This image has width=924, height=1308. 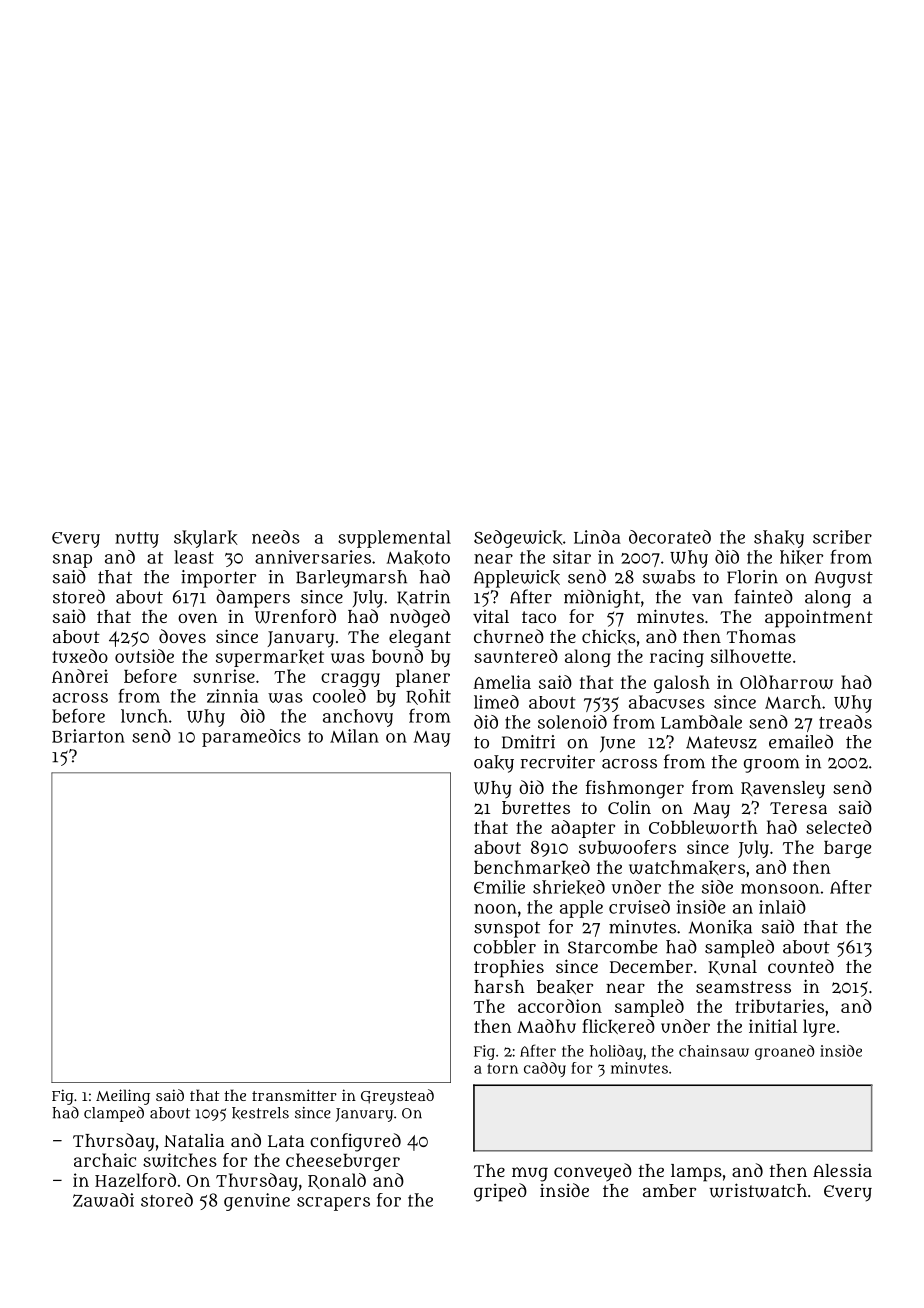 What do you see at coordinates (518, 539) in the image?
I see `Sedgewick` at bounding box center [518, 539].
